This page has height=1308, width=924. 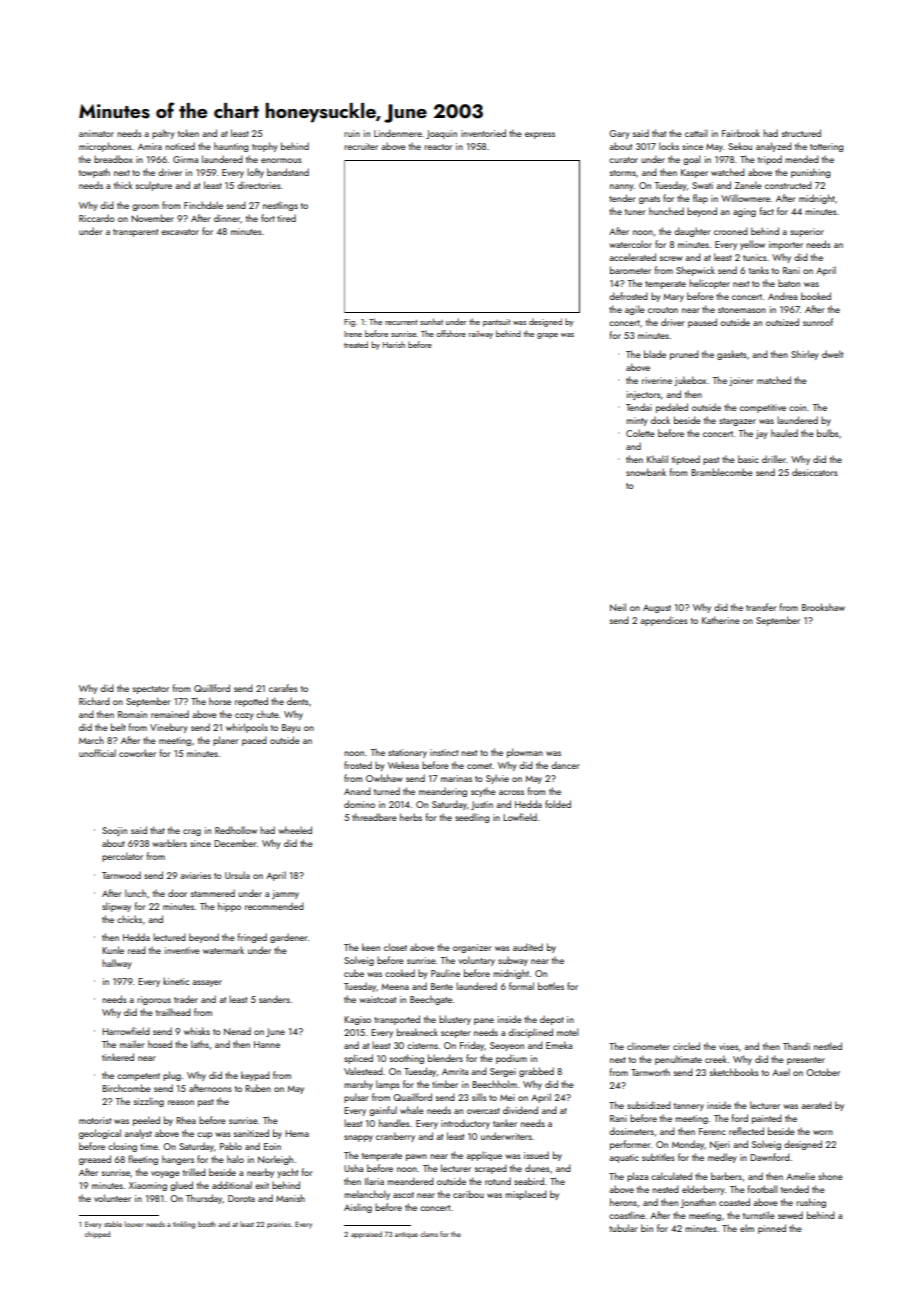 I want to click on paced, so click(x=254, y=741).
